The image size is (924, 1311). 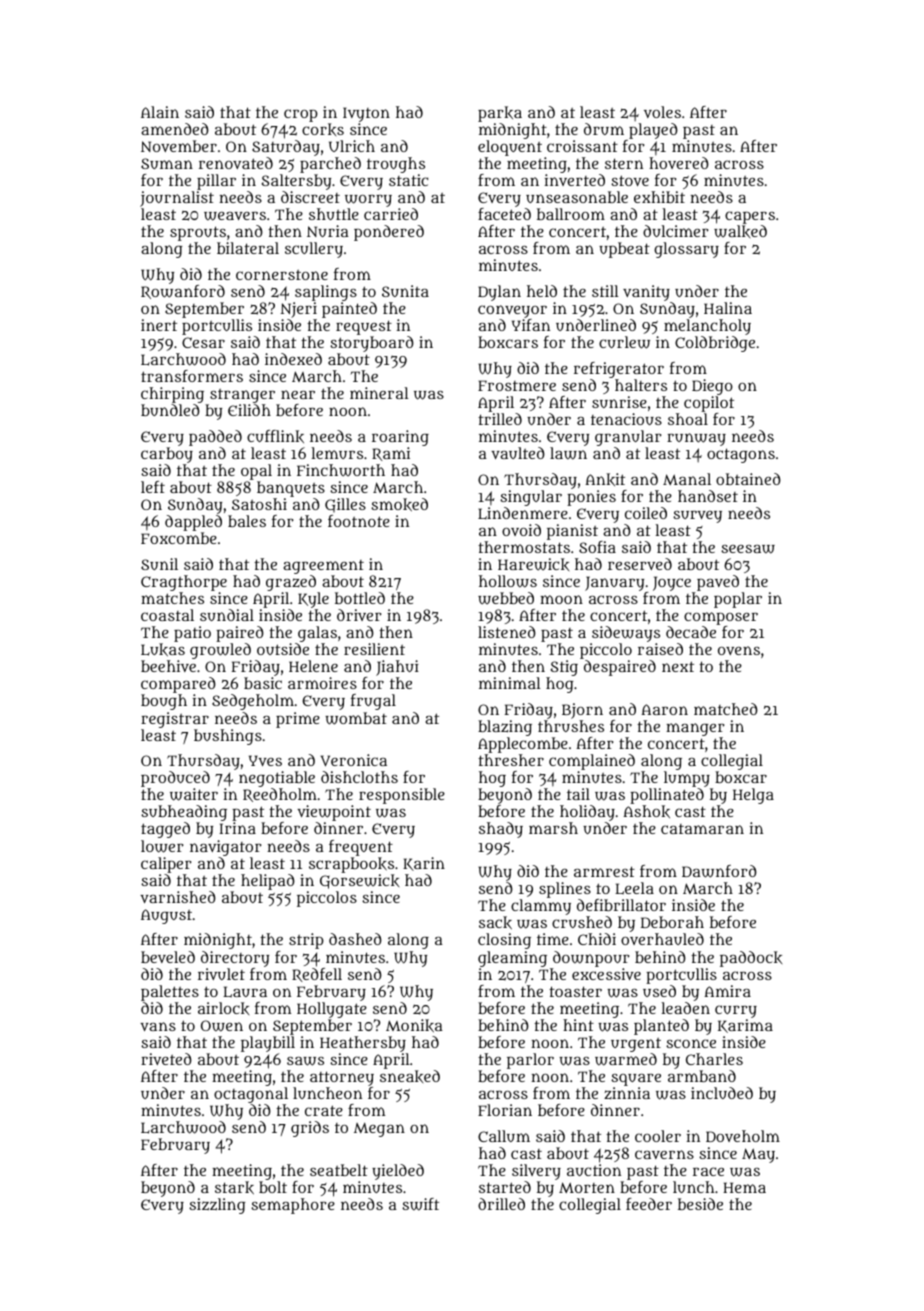 What do you see at coordinates (220, 651) in the screenshot?
I see `growled` at bounding box center [220, 651].
